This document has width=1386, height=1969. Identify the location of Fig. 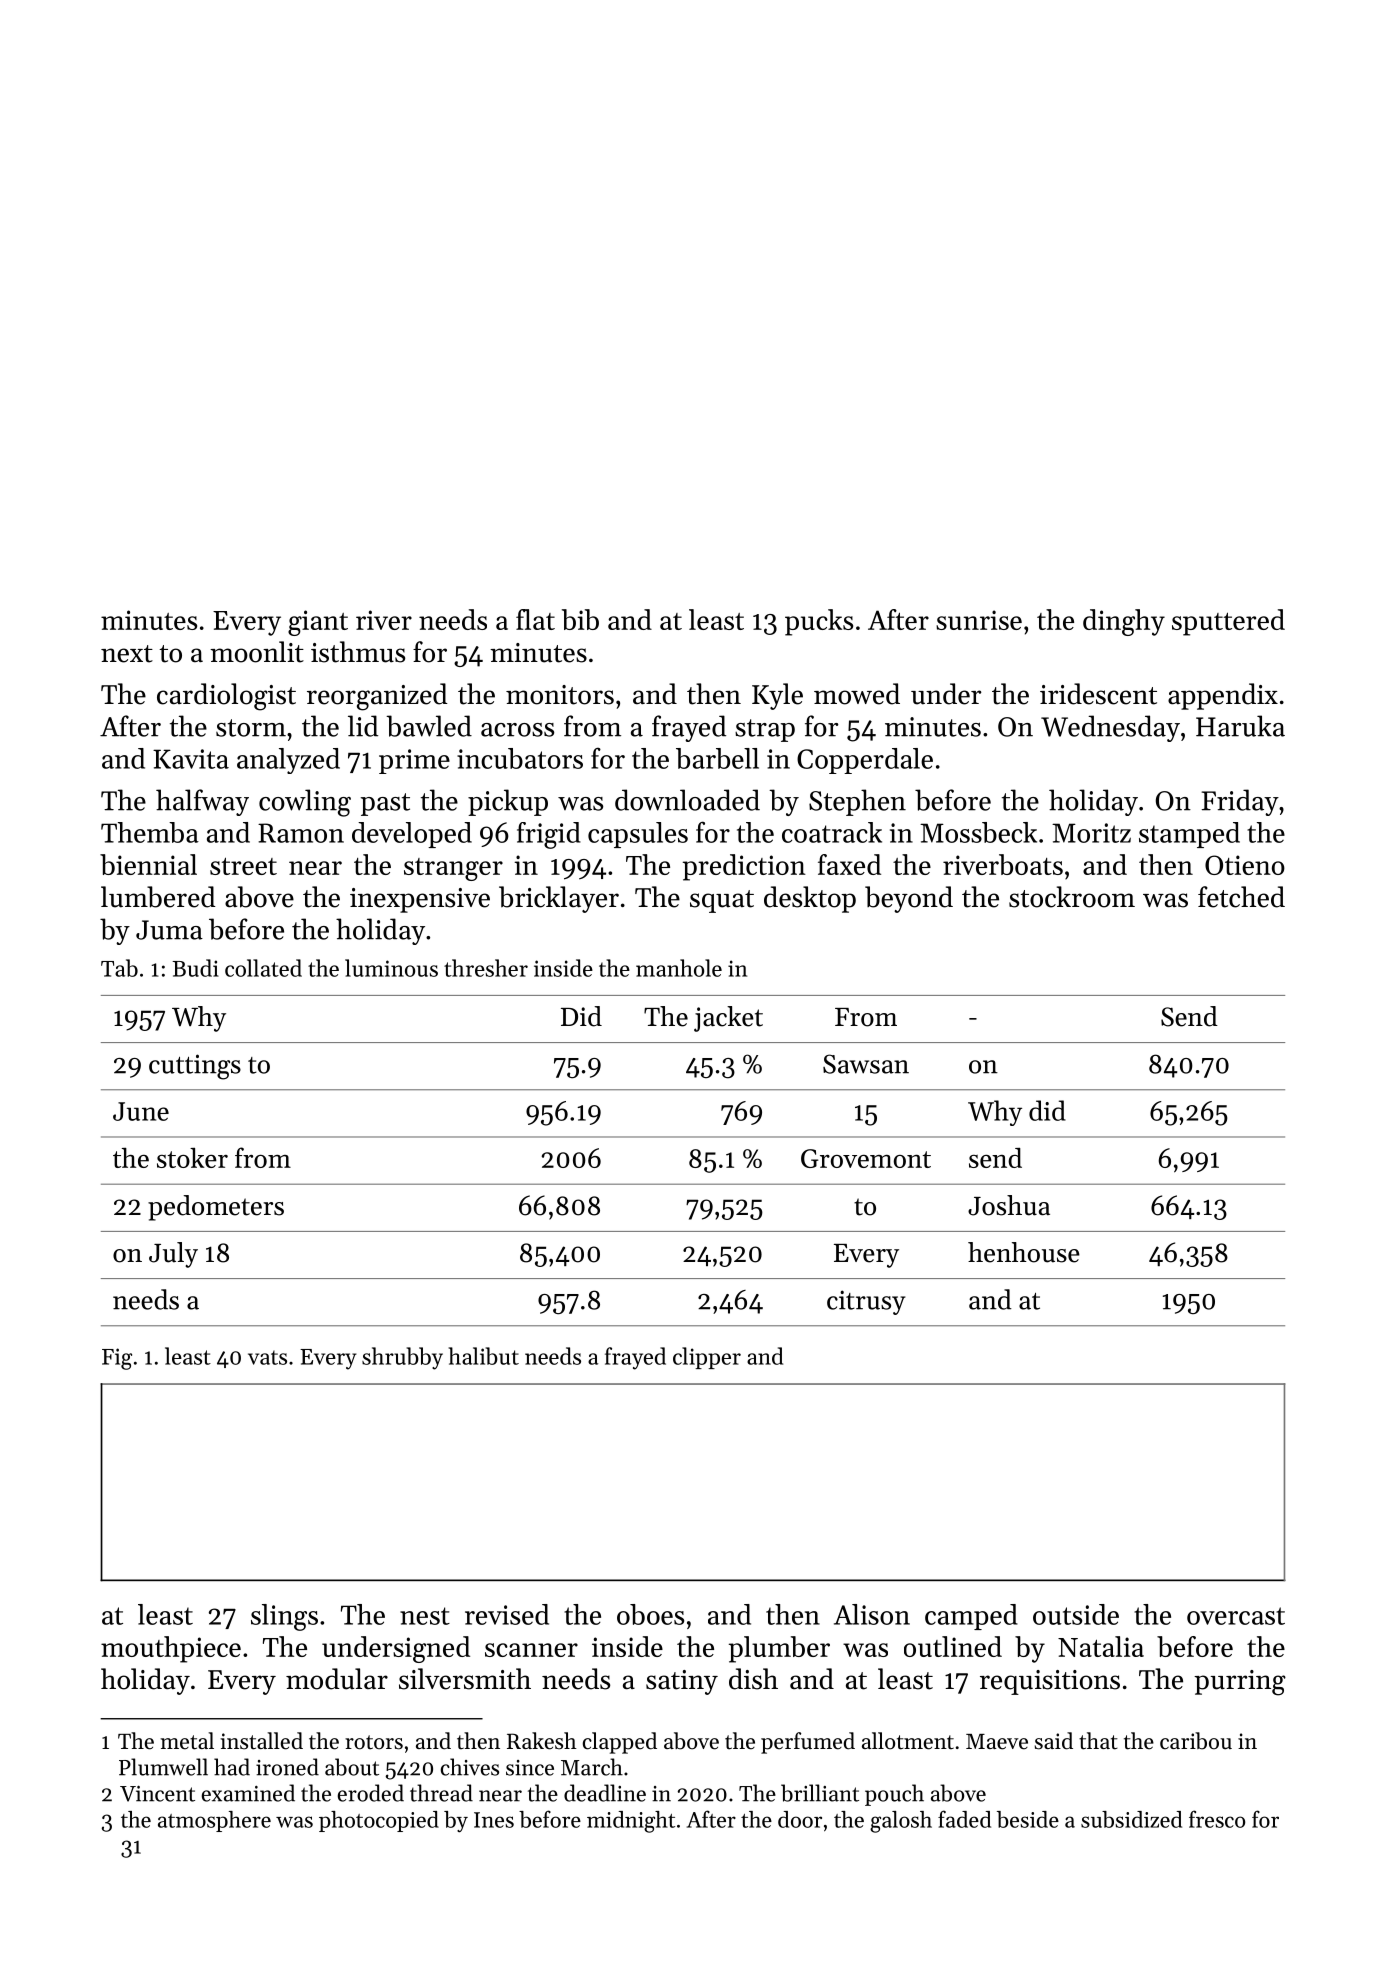
(117, 1359).
